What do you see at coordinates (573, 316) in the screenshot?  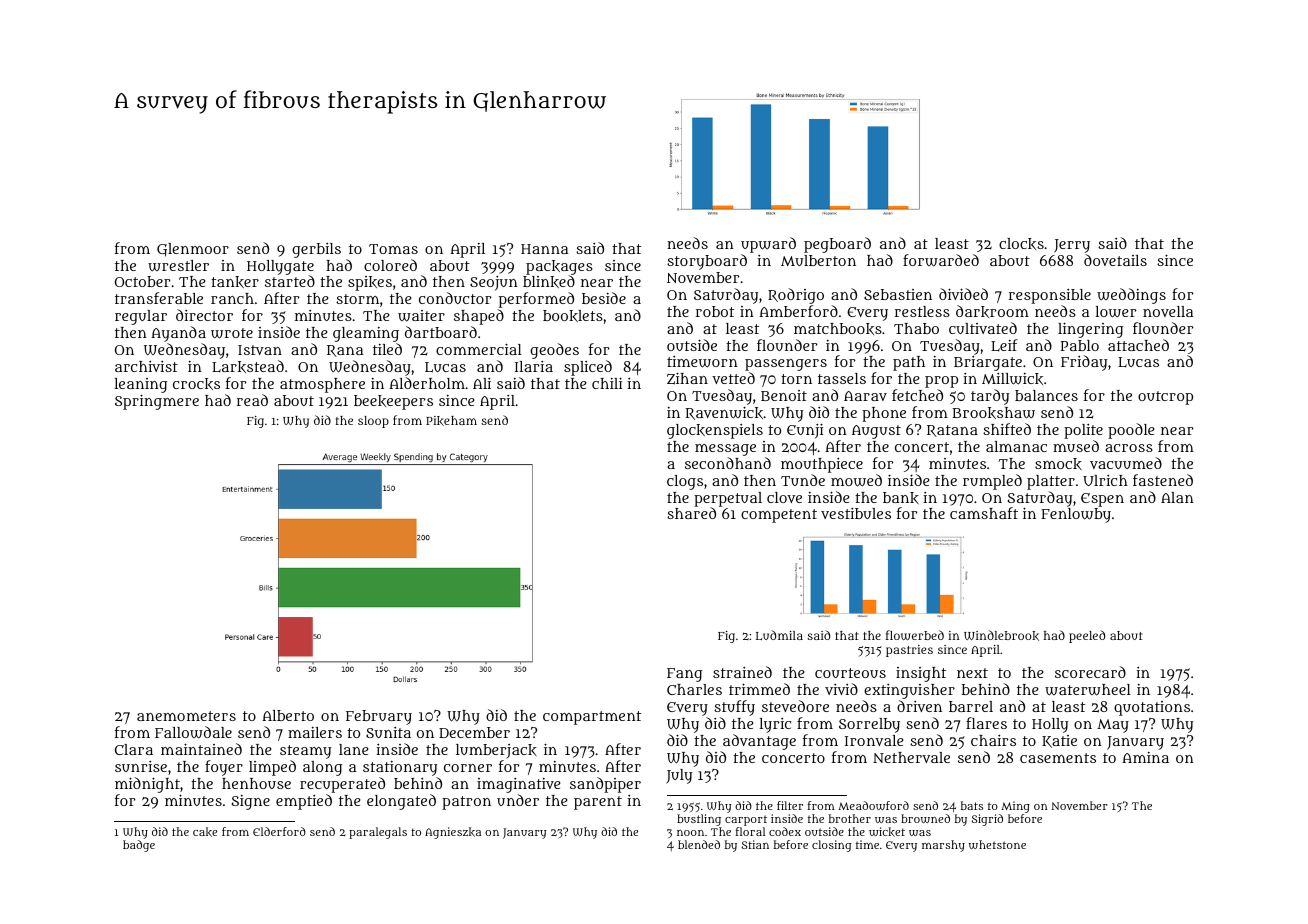 I see `booklets` at bounding box center [573, 316].
